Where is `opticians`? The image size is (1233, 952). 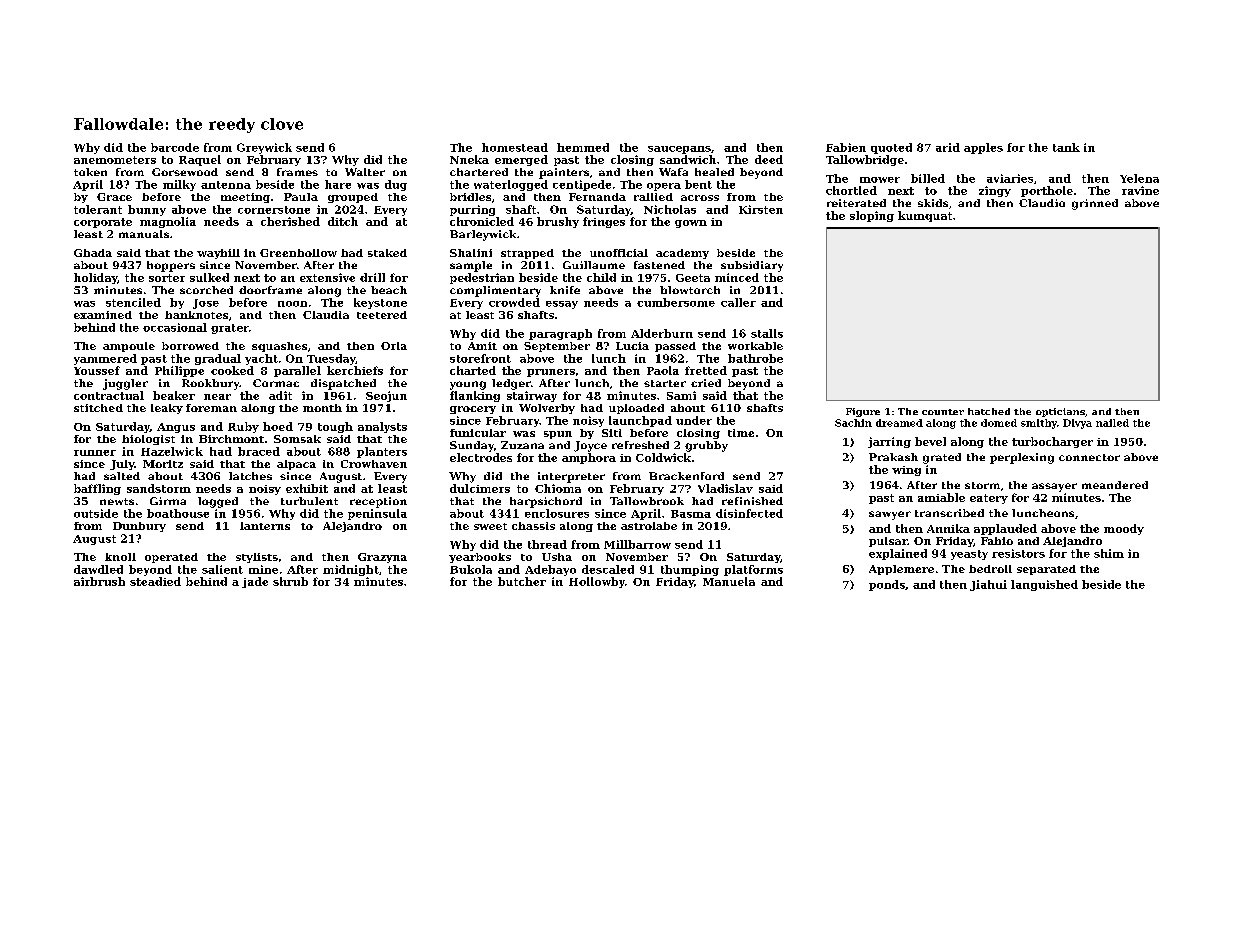
opticians is located at coordinates (1060, 412).
